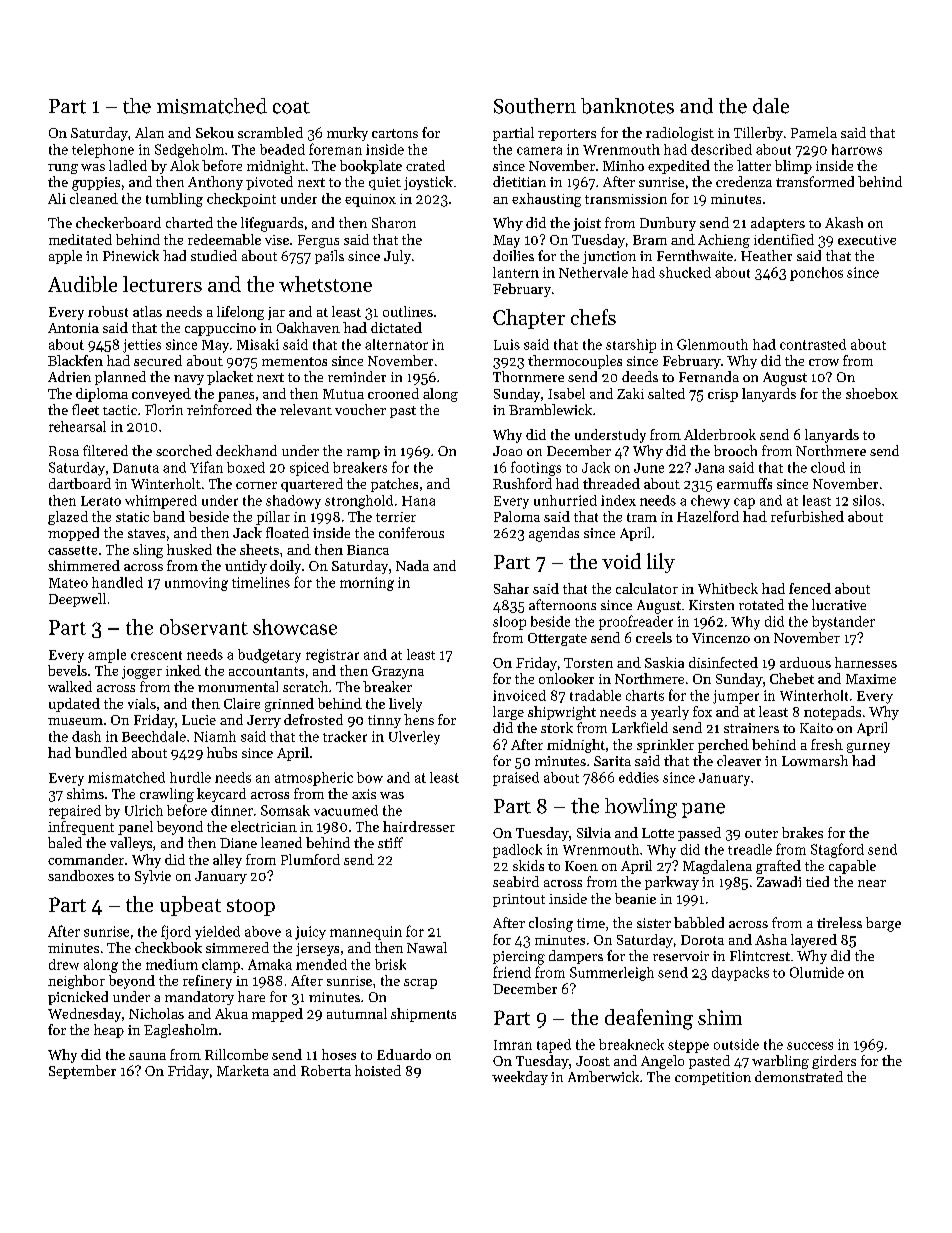 Image resolution: width=952 pixels, height=1233 pixels. I want to click on camera, so click(539, 151).
